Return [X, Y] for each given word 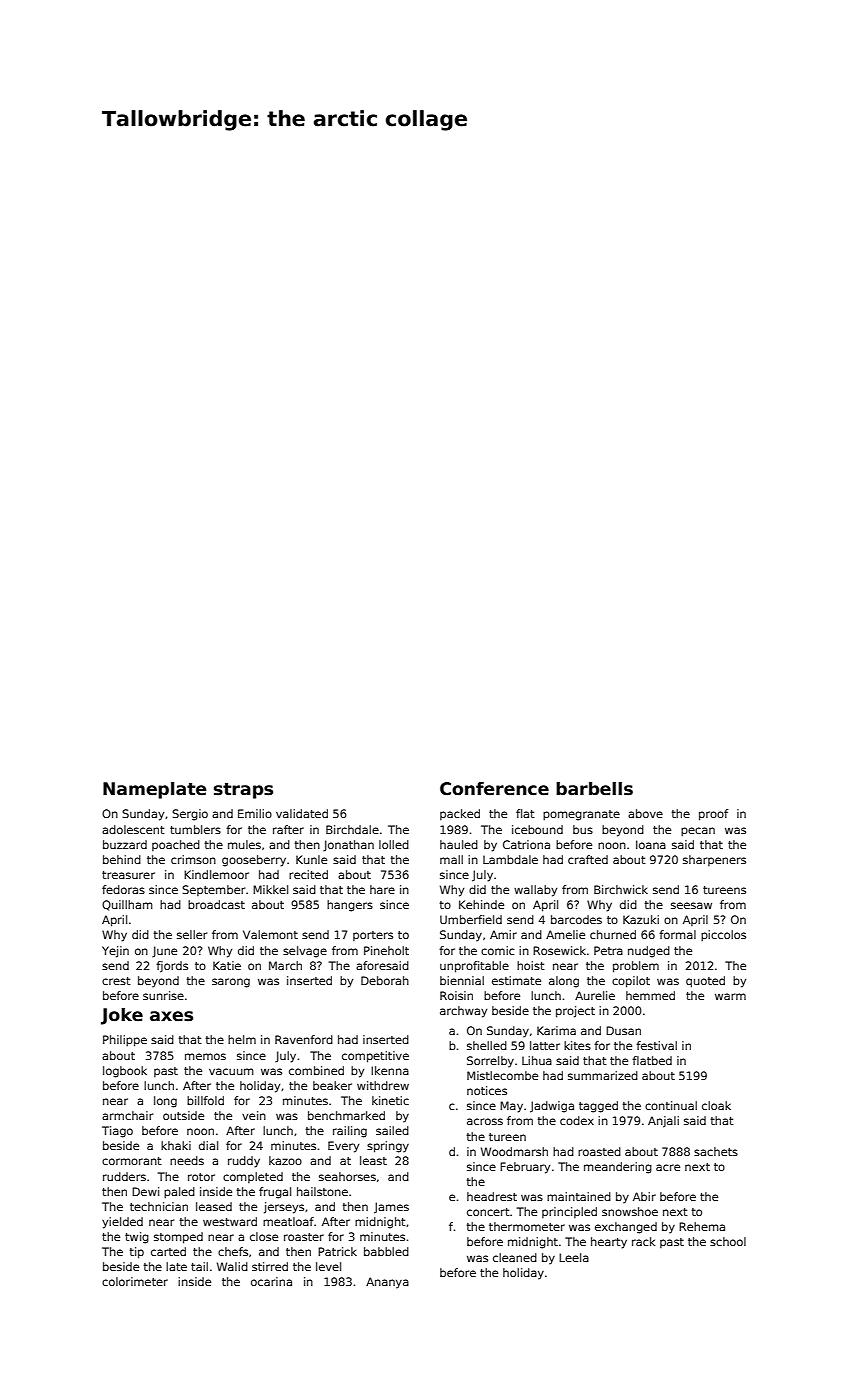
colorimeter [135, 1281]
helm [242, 1039]
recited [308, 874]
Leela [574, 1257]
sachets [716, 1151]
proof [714, 815]
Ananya [387, 1283]
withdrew [383, 1085]
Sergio [190, 815]
